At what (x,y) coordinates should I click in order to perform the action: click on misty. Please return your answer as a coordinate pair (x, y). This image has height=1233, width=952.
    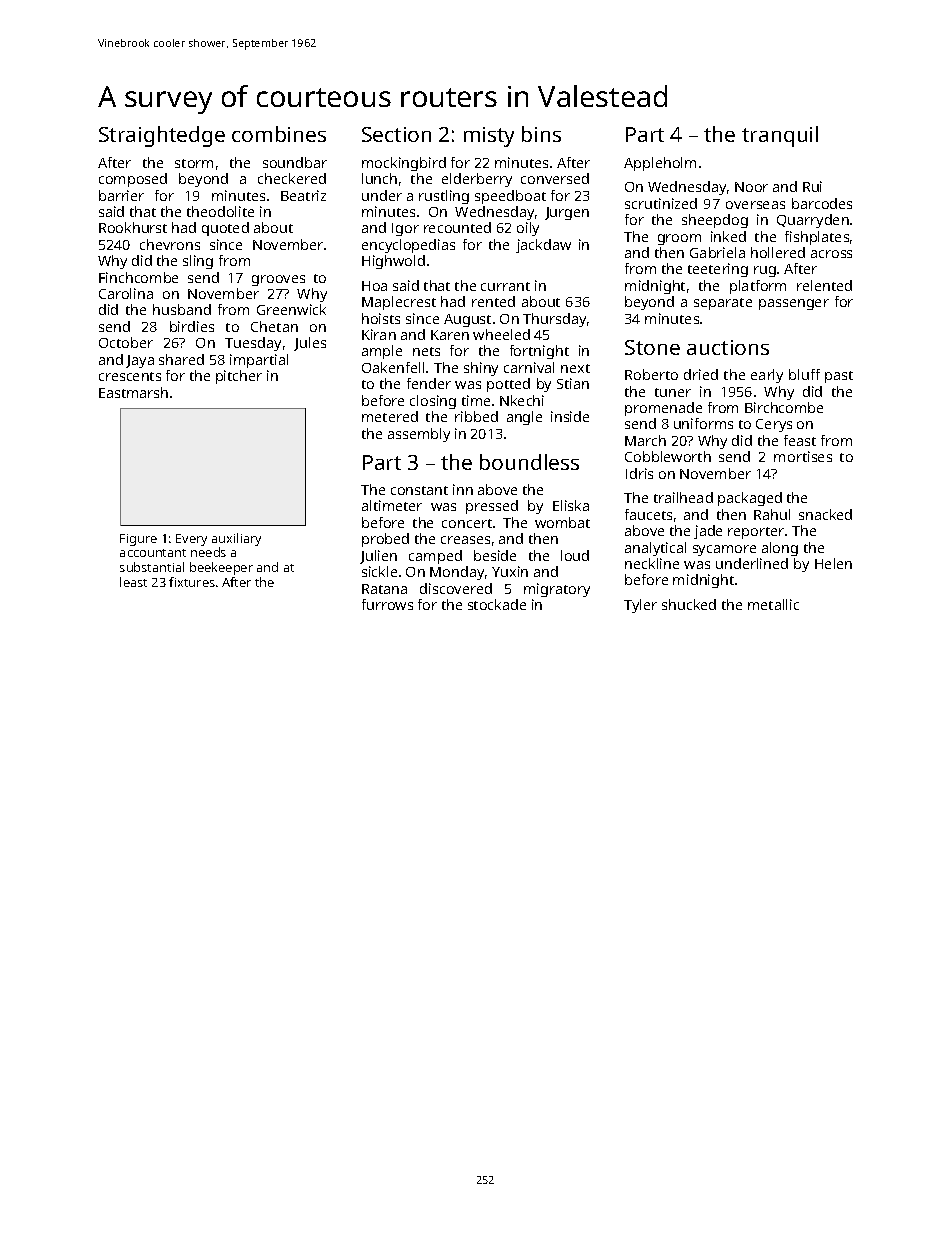
    Looking at the image, I should click on (489, 137).
